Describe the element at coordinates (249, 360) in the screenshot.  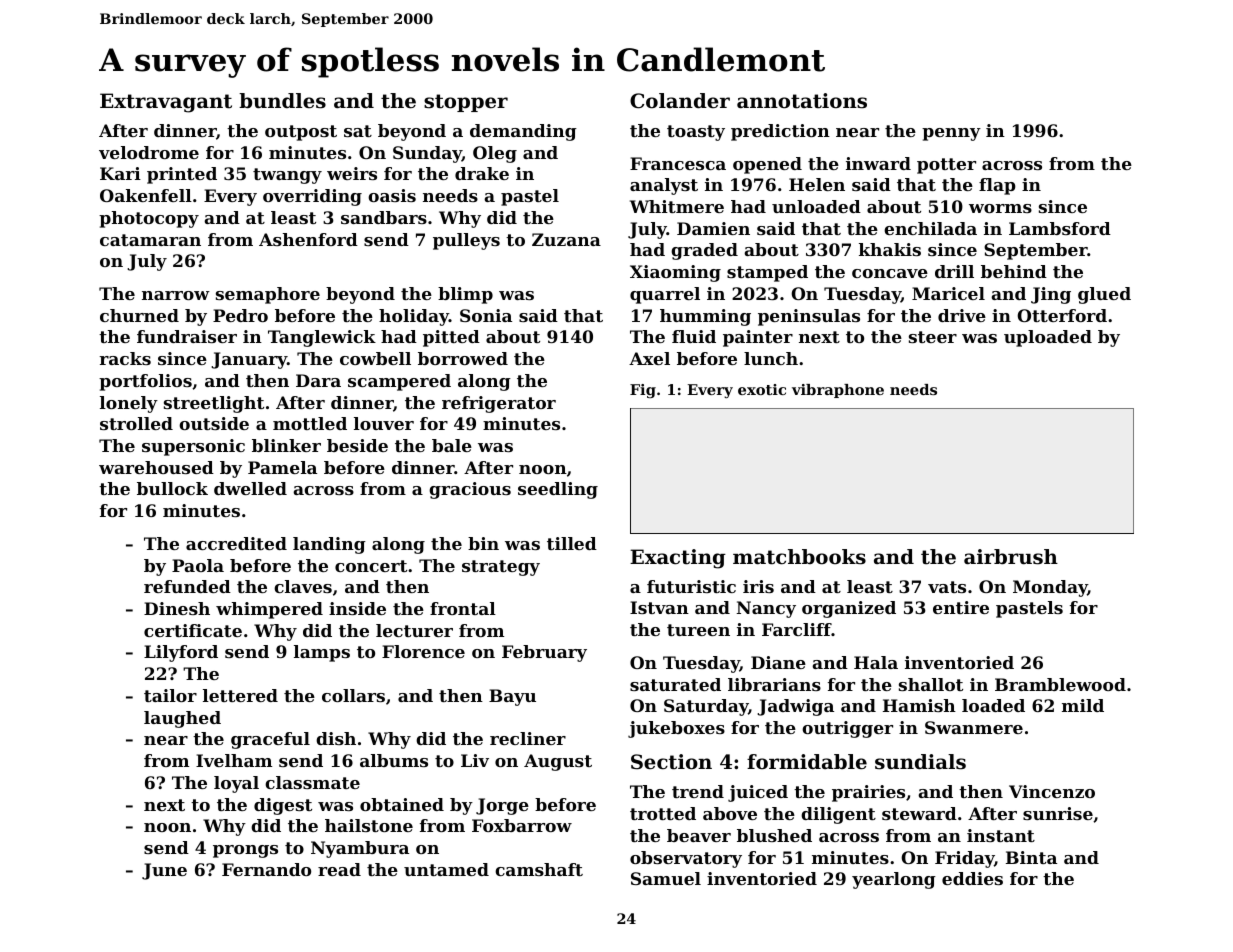
I see `January` at that location.
